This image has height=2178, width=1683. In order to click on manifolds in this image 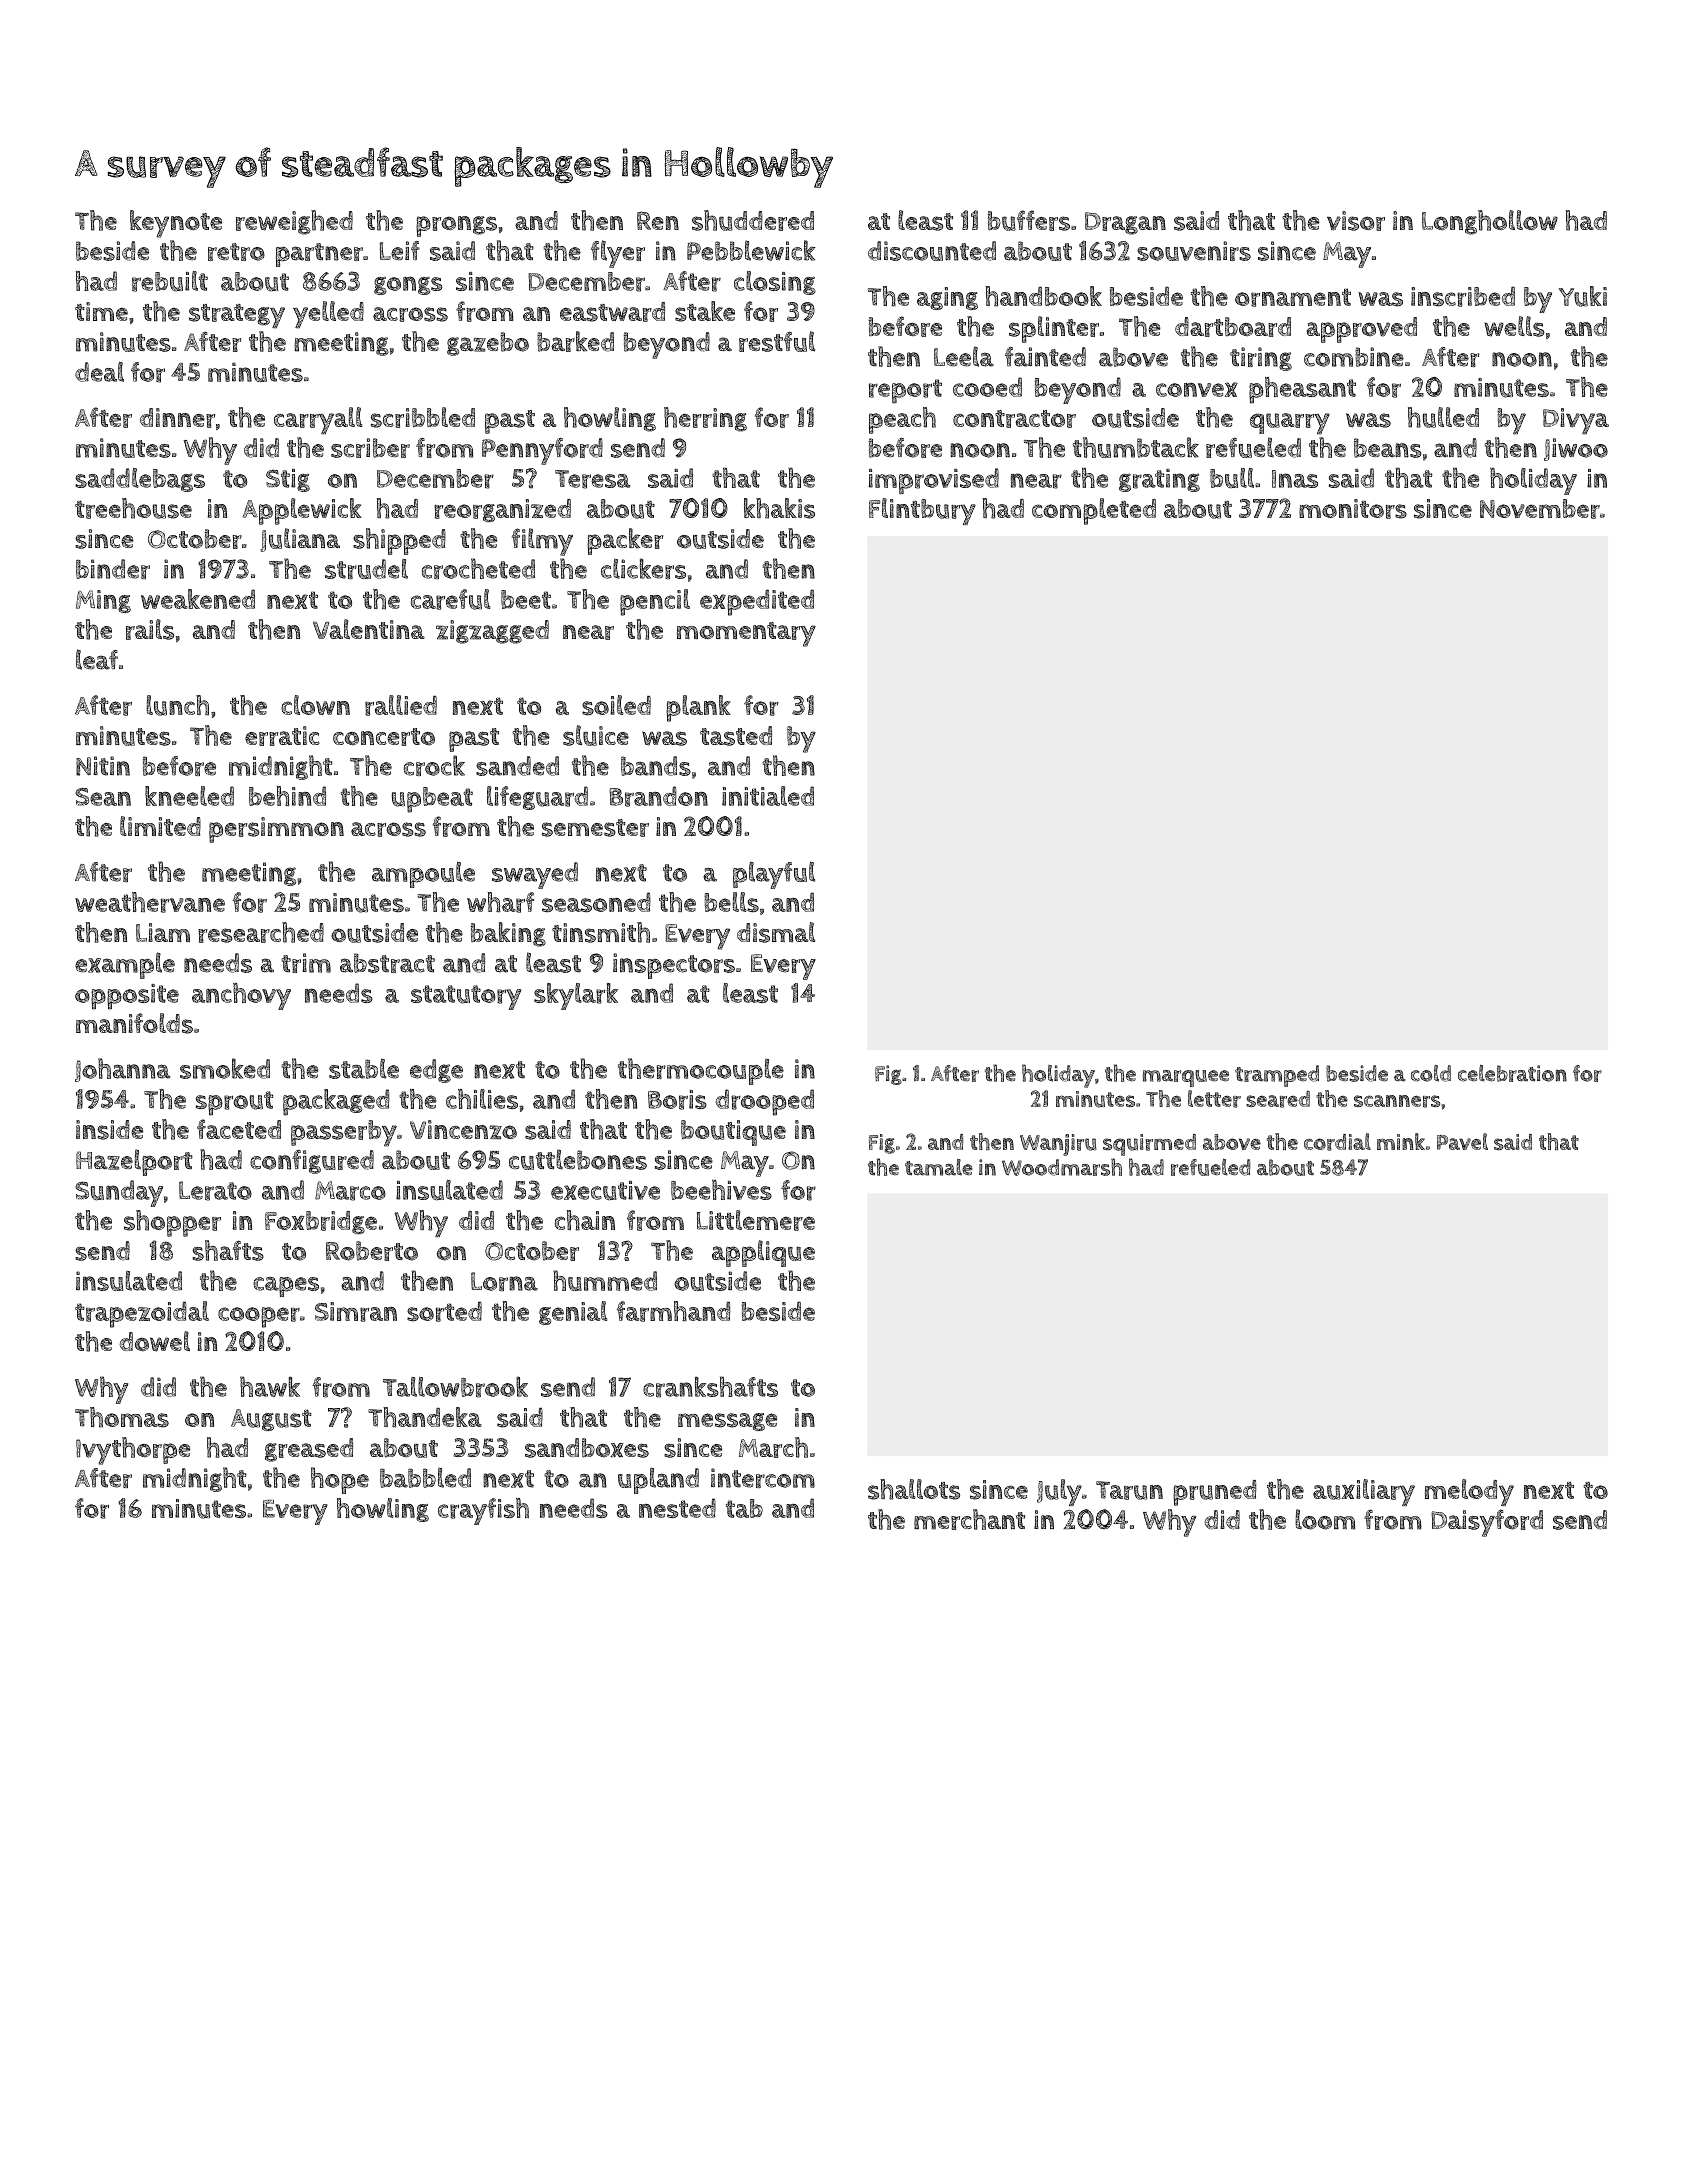, I will do `click(134, 1023)`.
